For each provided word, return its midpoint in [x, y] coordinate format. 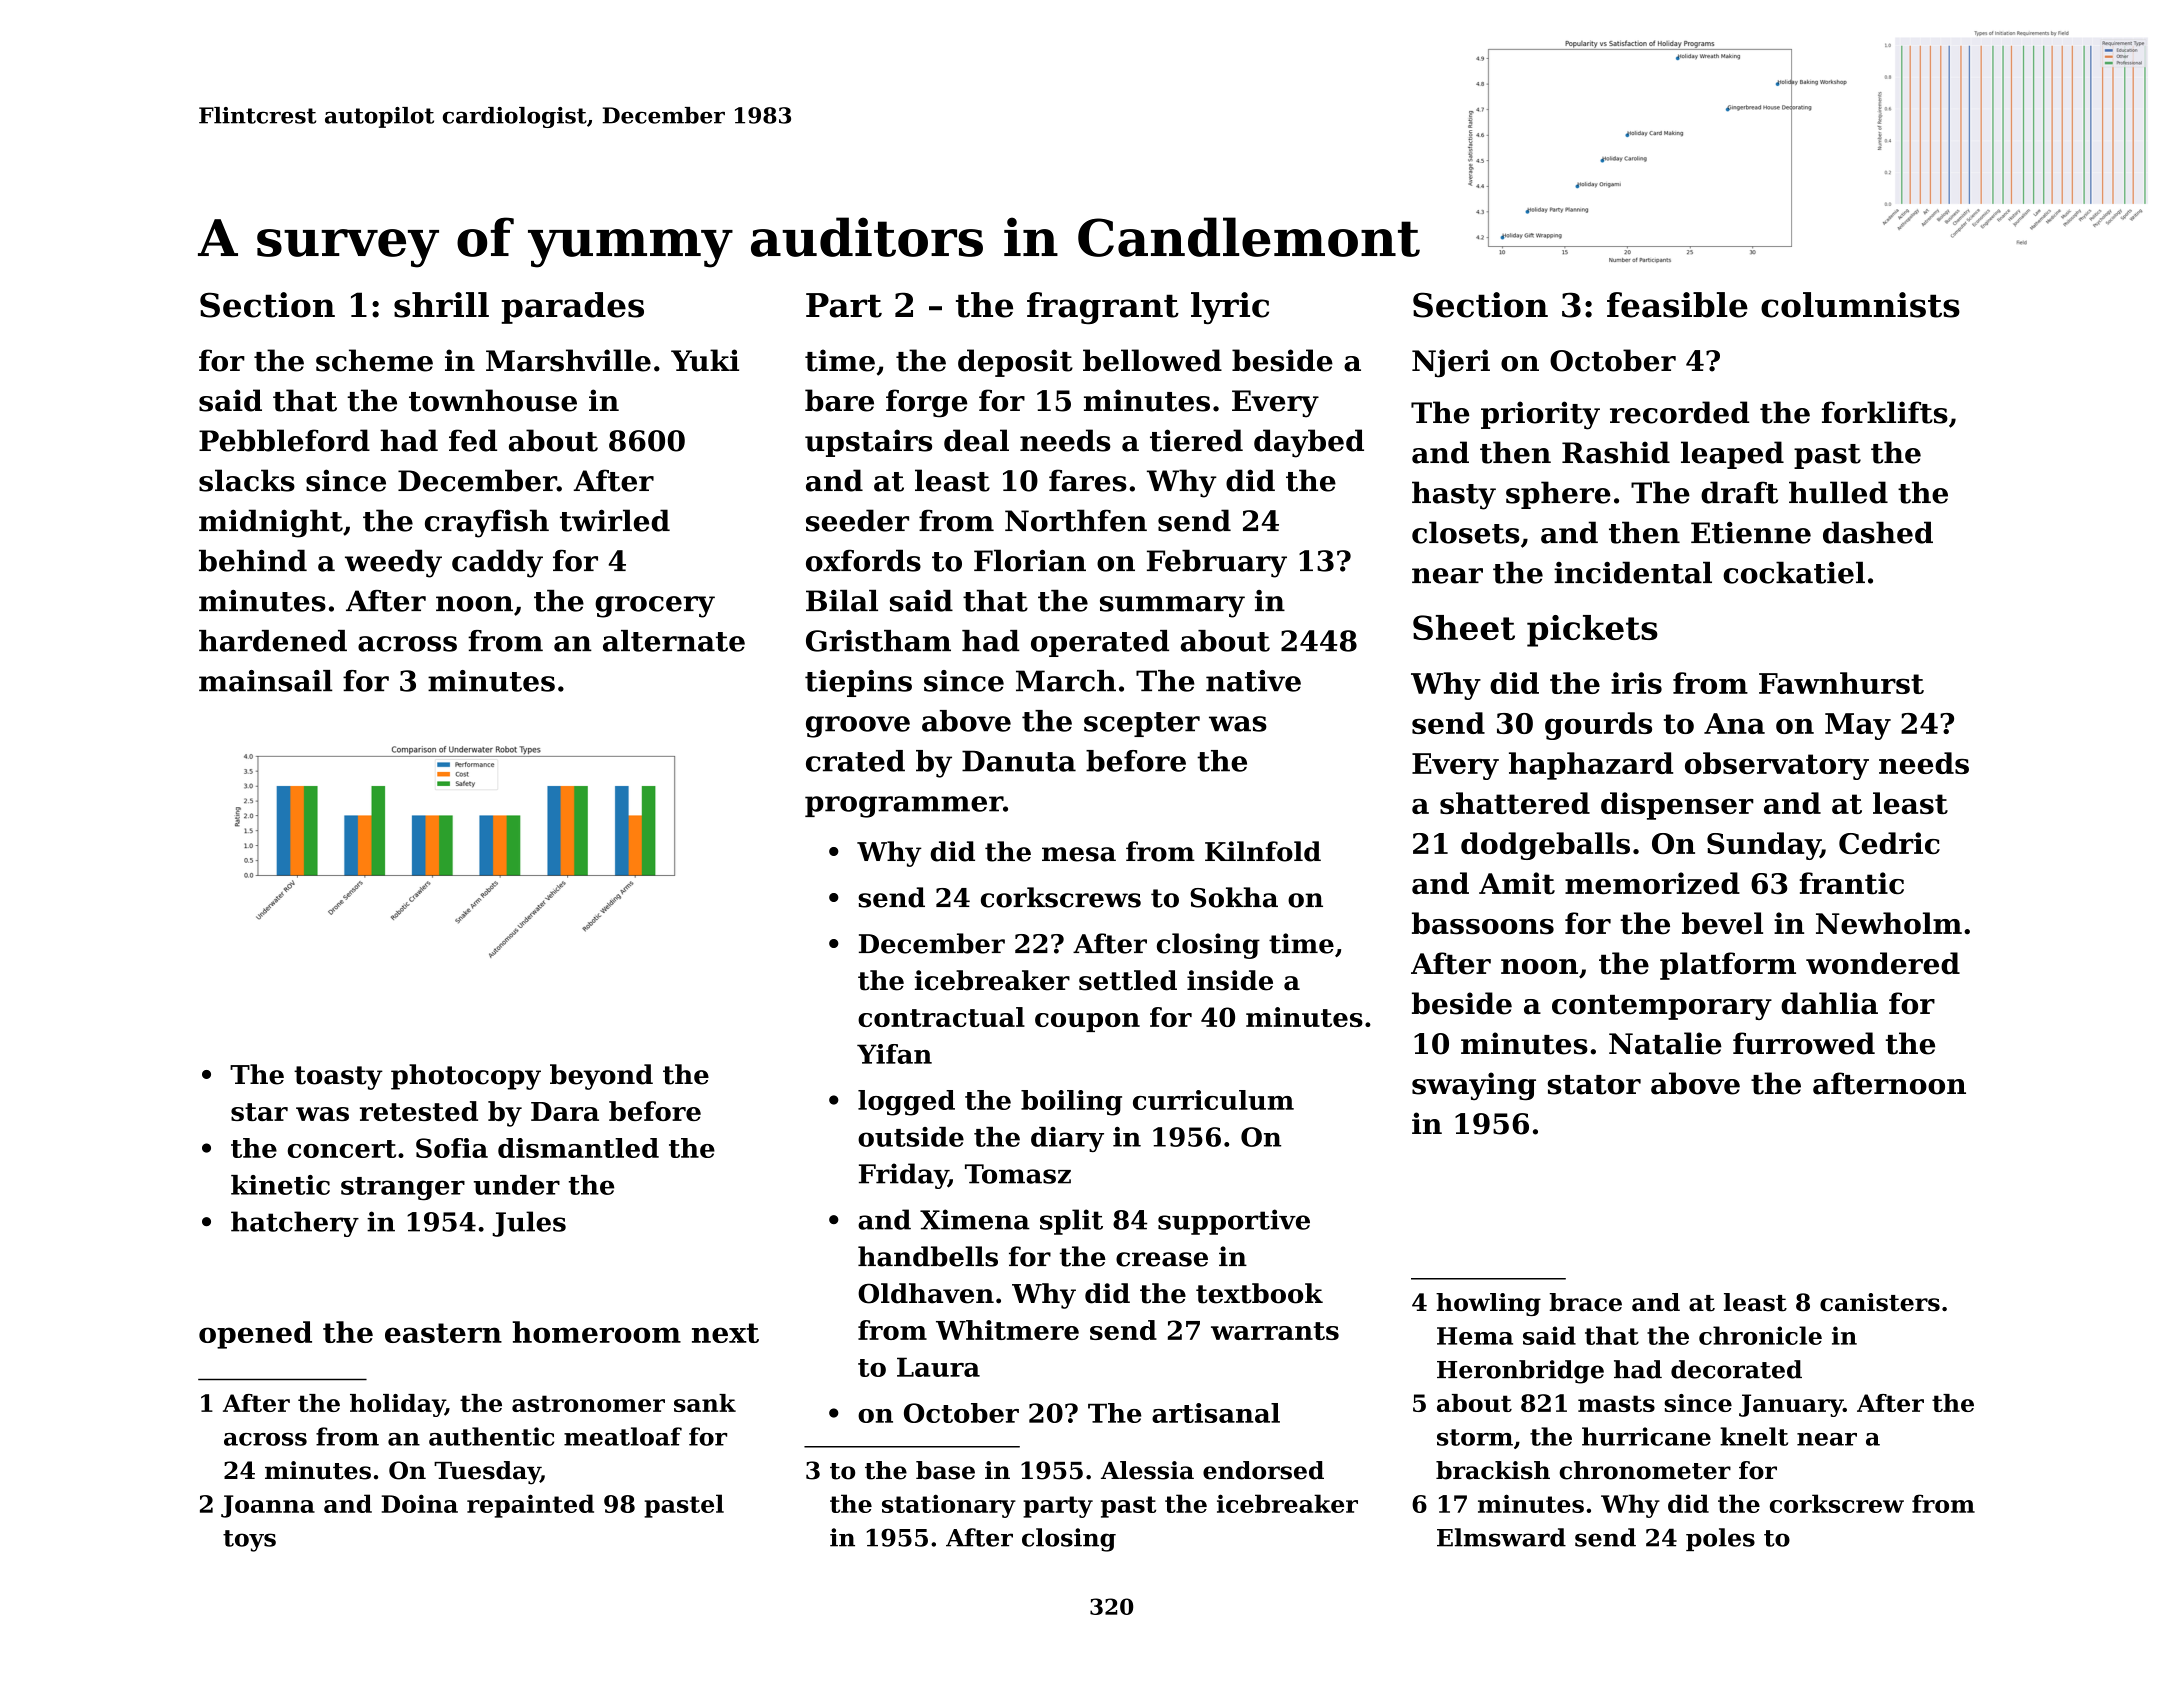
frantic [1851, 883]
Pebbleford [284, 440]
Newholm [1889, 923]
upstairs [868, 443]
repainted [530, 1506]
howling [1488, 1304]
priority [1540, 415]
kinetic [280, 1185]
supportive [1234, 1222]
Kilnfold [1263, 851]
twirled [615, 520]
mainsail [266, 681]
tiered [1196, 440]
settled [1128, 980]
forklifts [1885, 412]
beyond [601, 1077]
